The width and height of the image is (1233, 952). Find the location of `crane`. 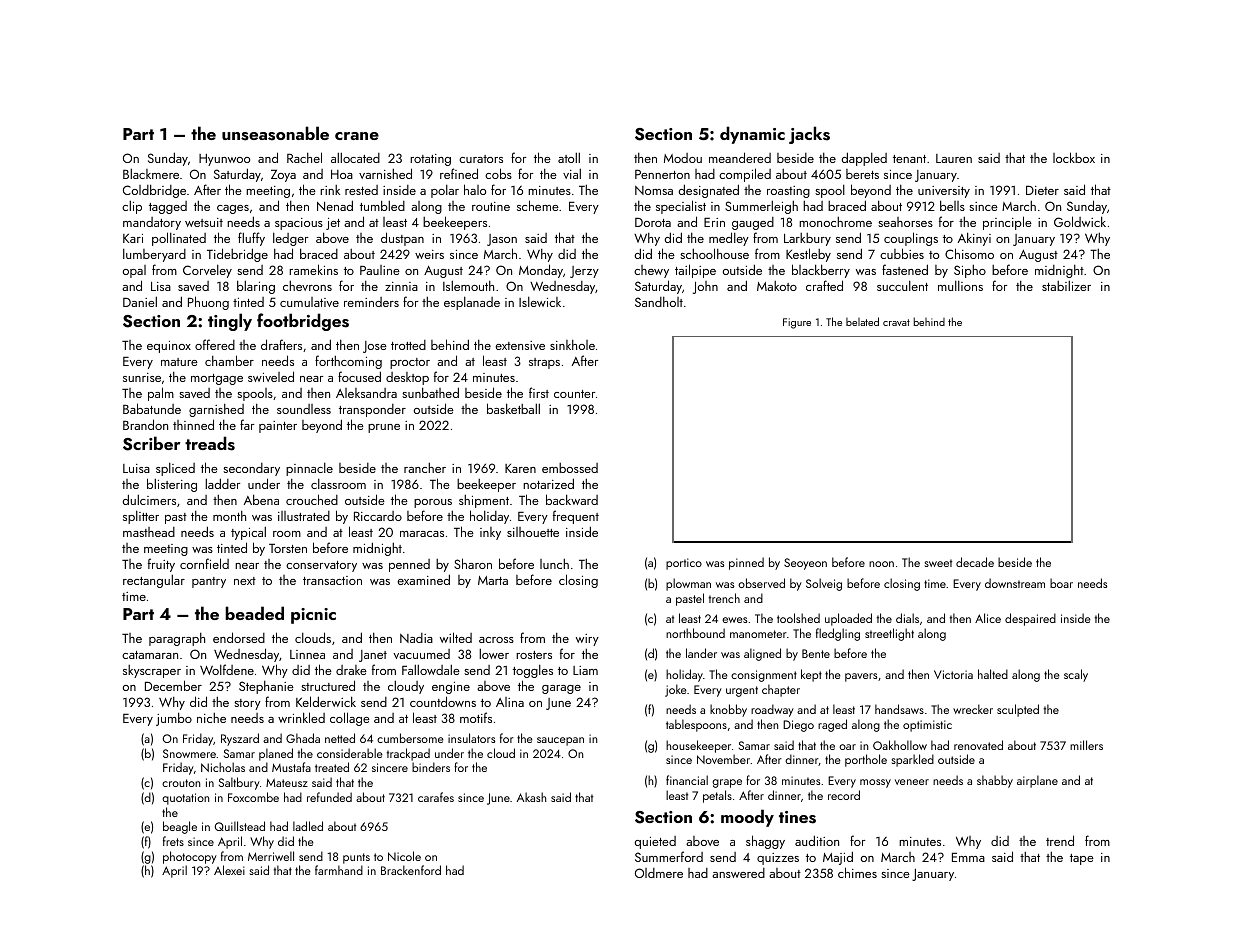

crane is located at coordinates (357, 136).
